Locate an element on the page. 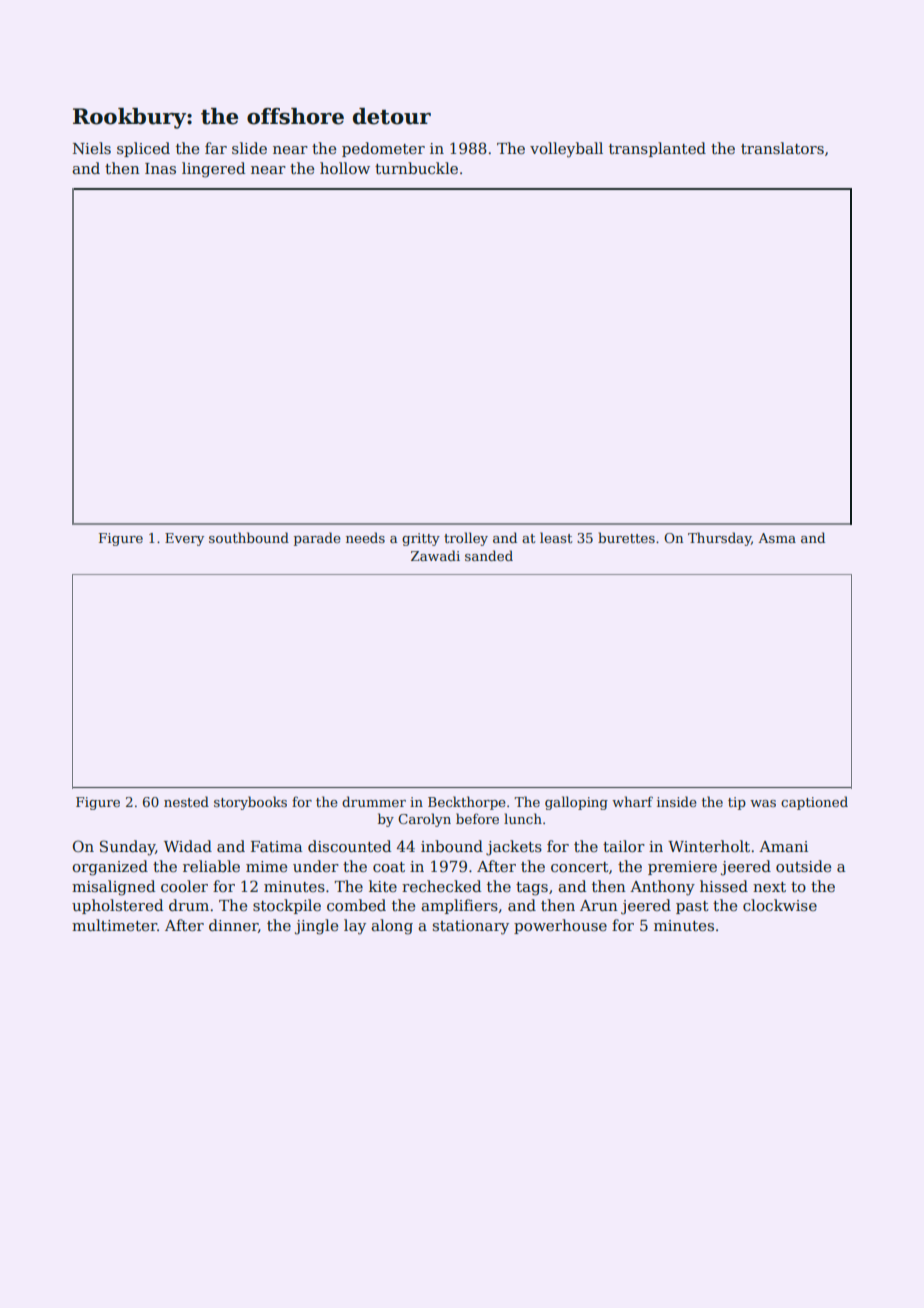  was is located at coordinates (763, 803).
